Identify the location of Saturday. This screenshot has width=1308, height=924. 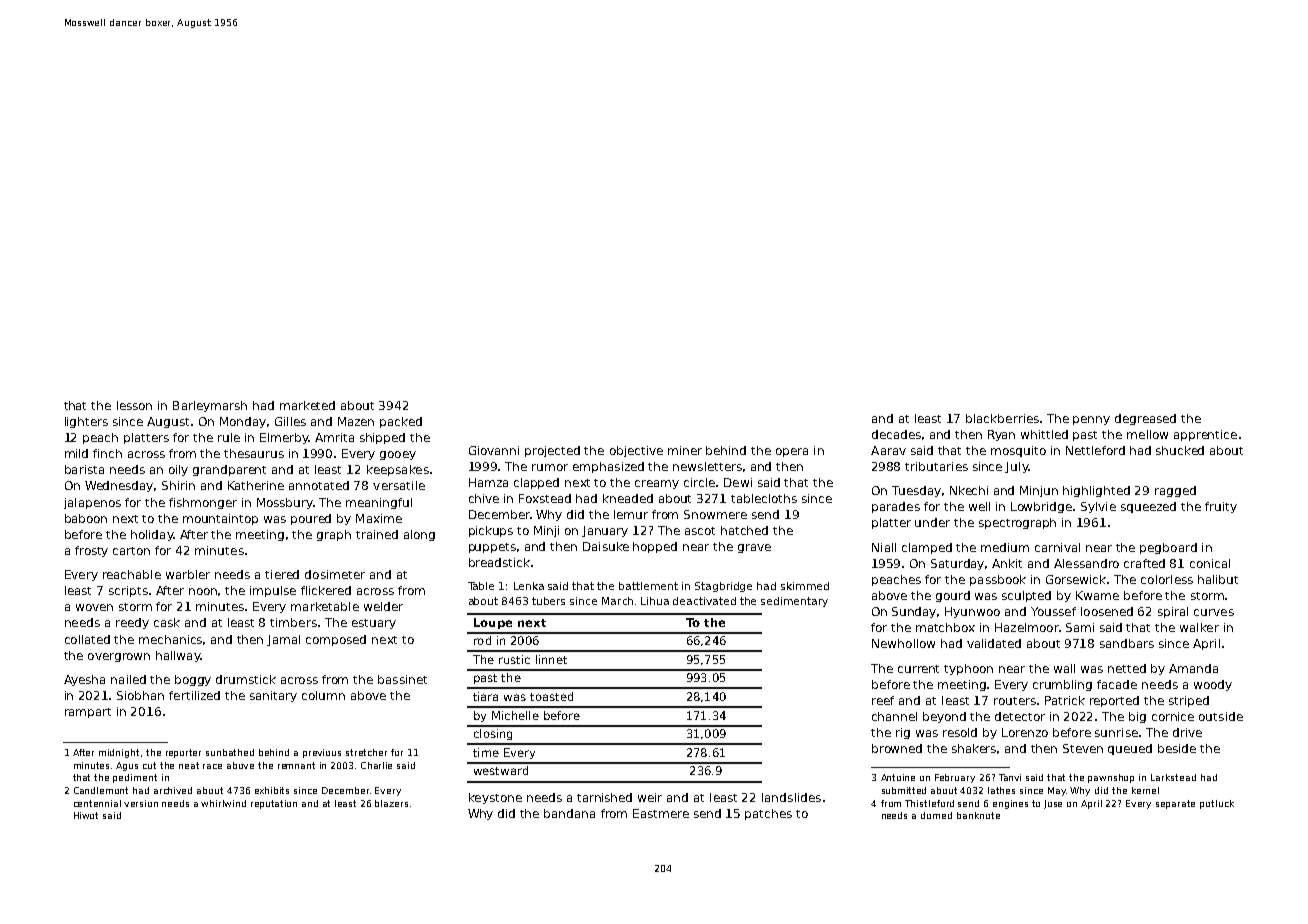
(957, 564).
